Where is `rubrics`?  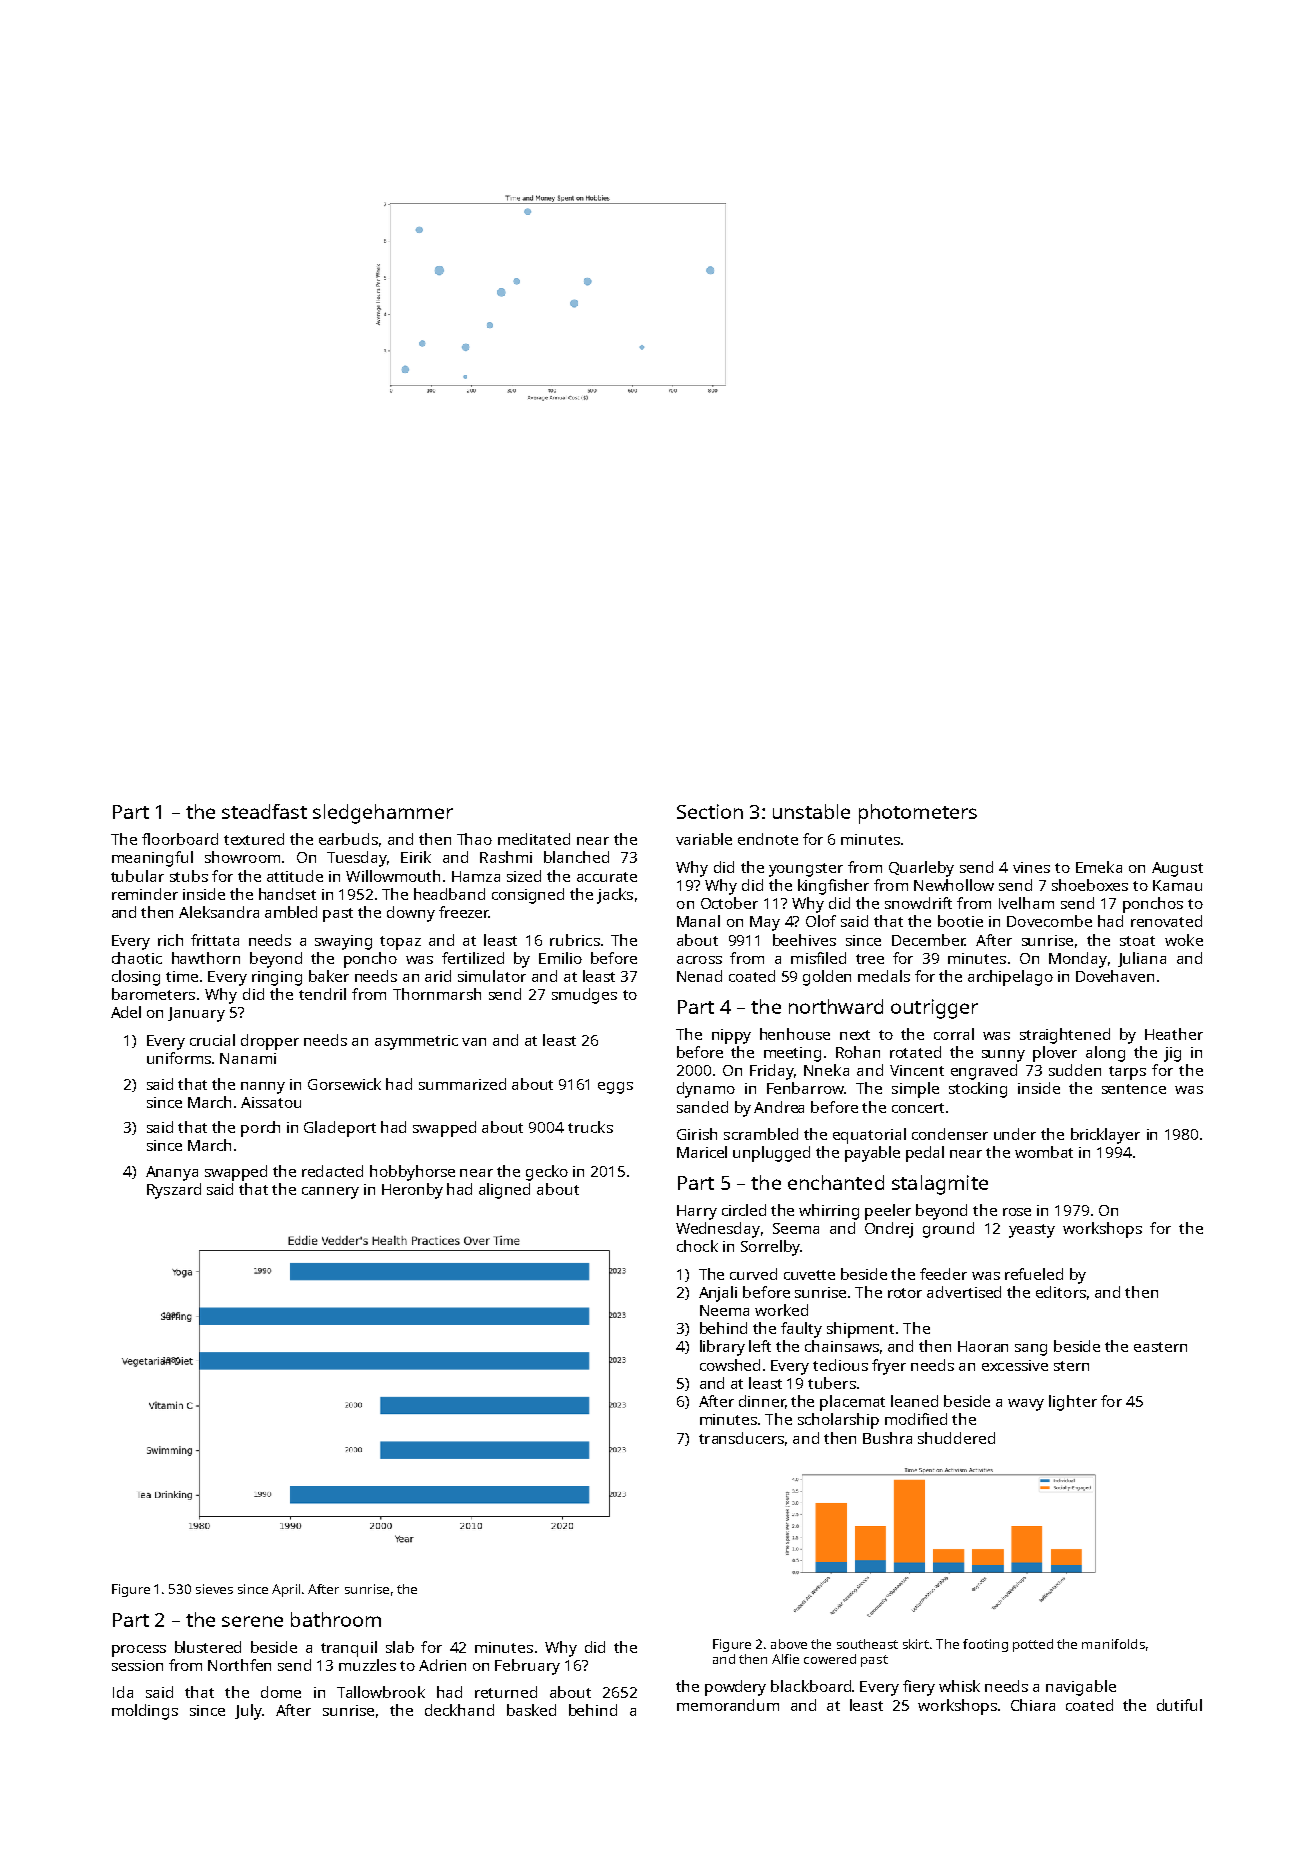
rubrics is located at coordinates (575, 940).
